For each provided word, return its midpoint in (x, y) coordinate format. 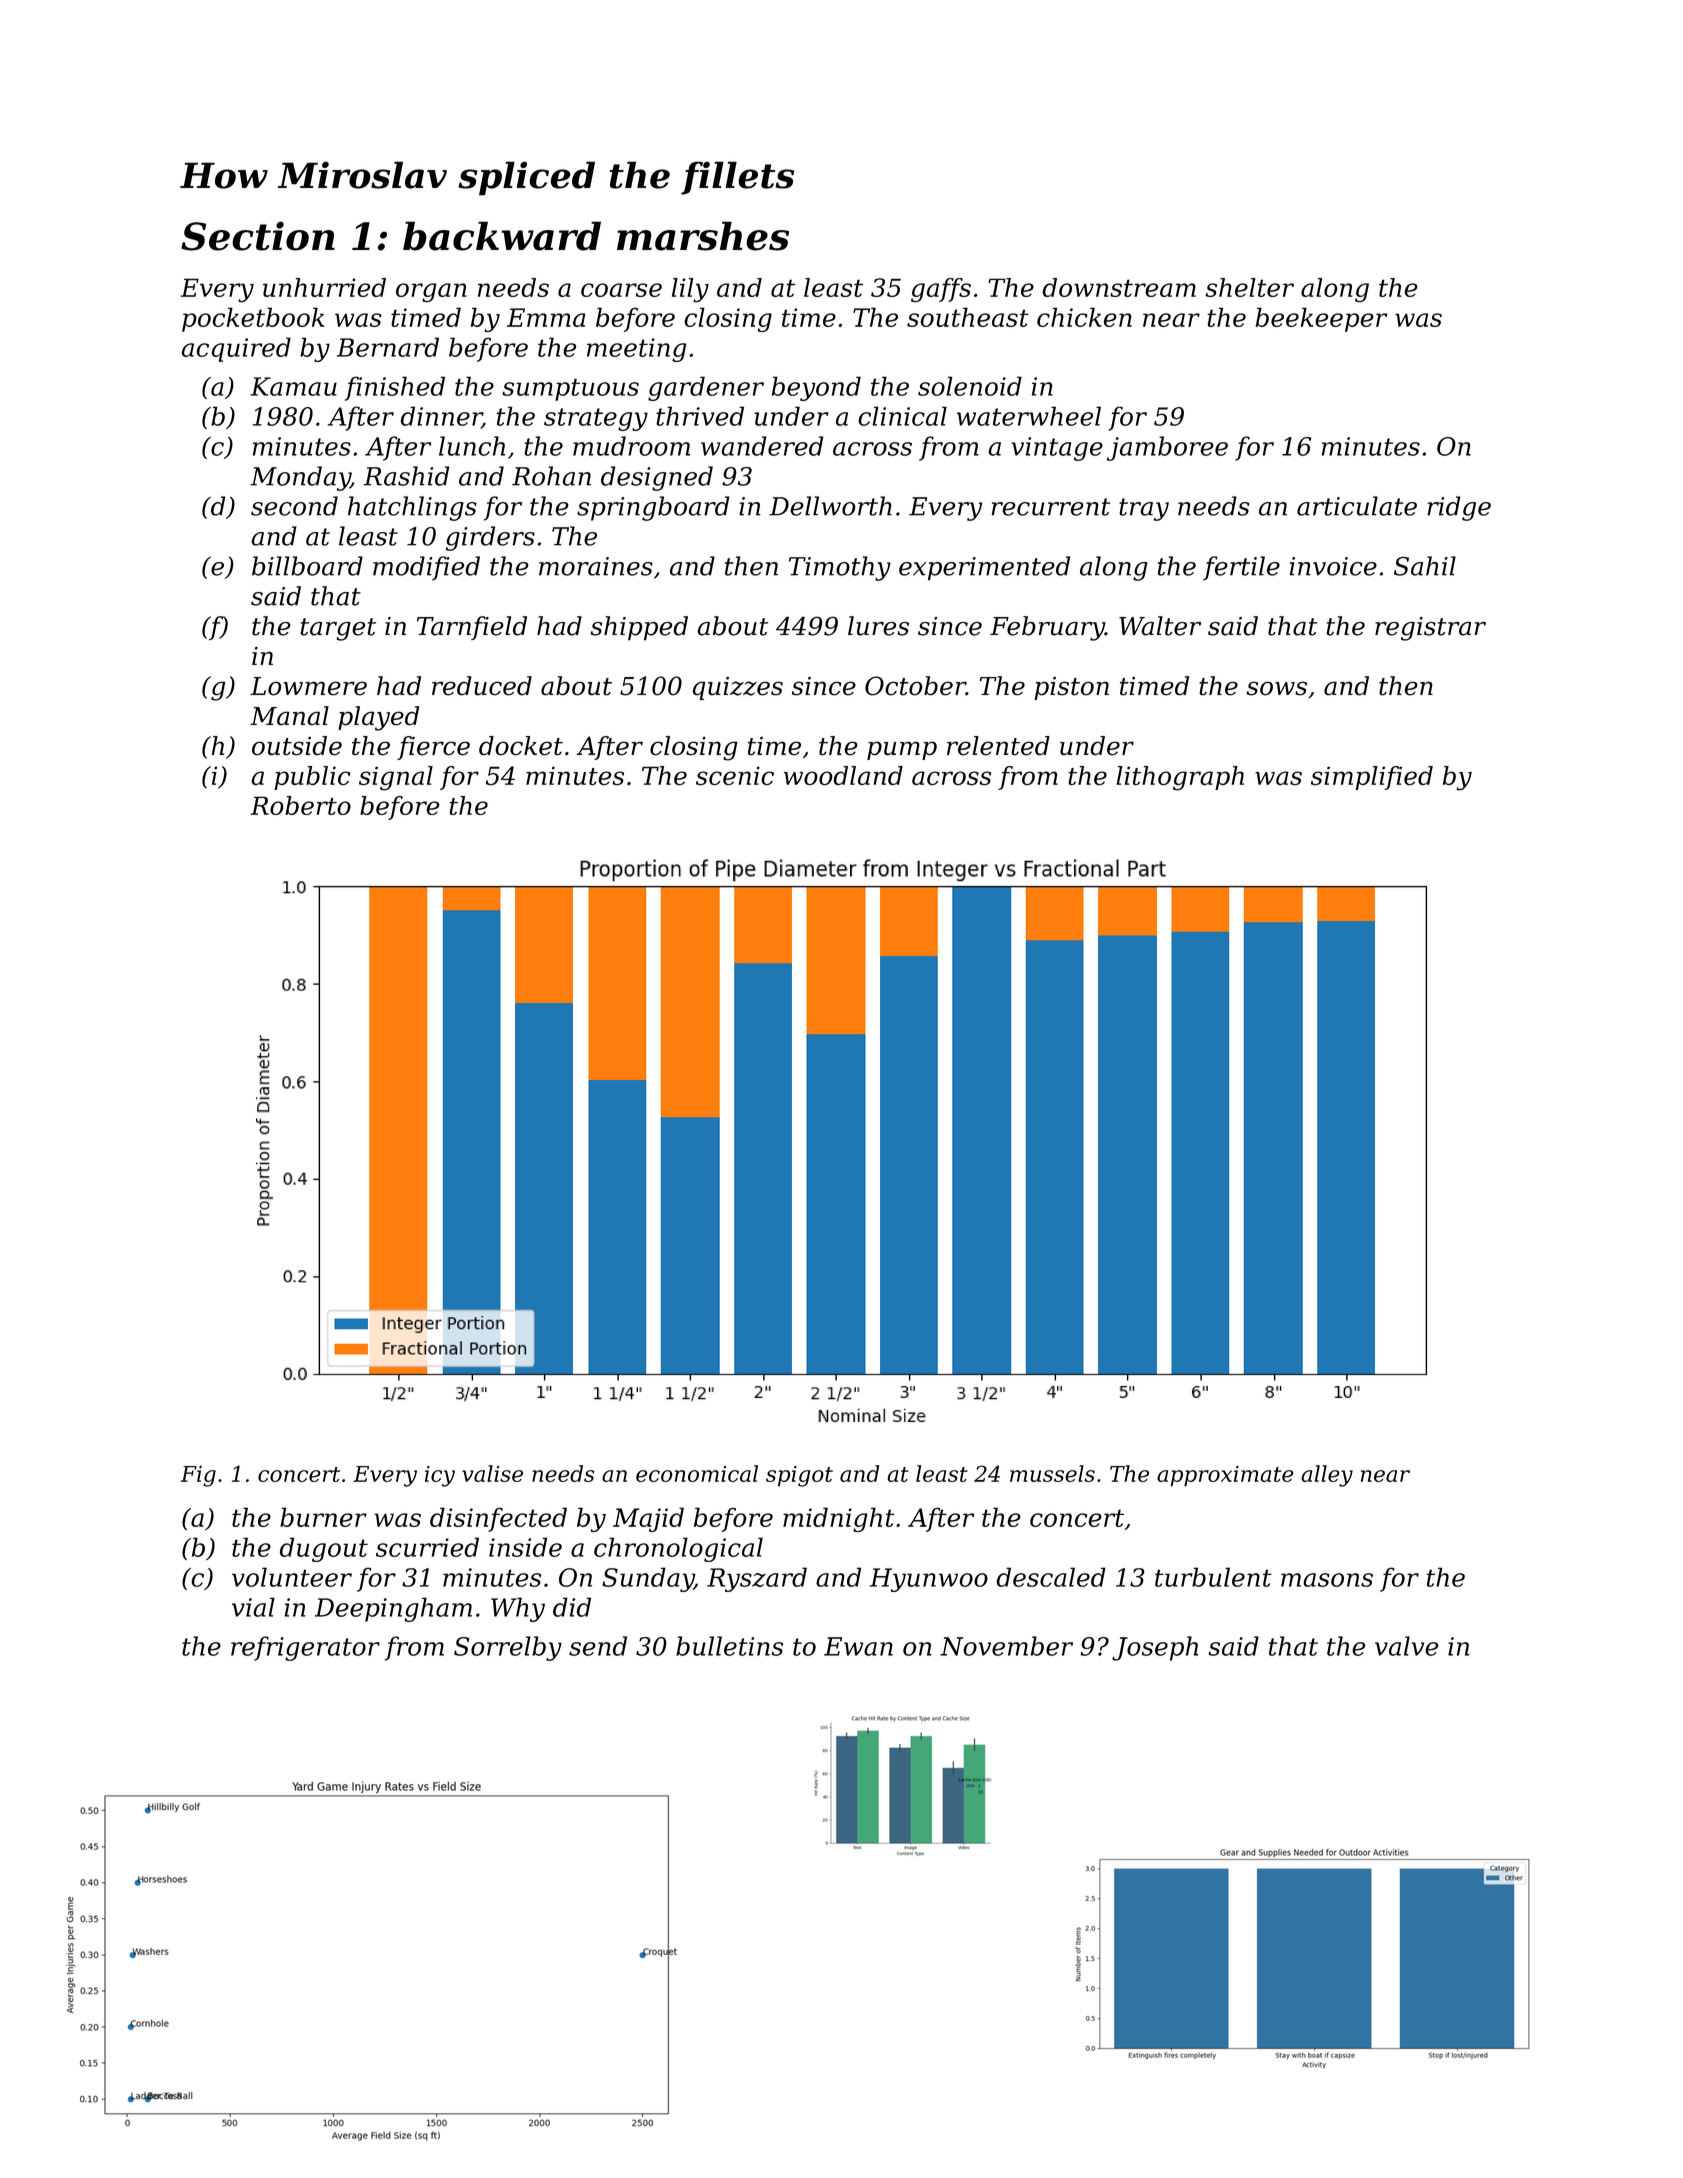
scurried (427, 1547)
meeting (636, 350)
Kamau (294, 386)
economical (697, 1473)
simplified (1372, 778)
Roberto (300, 805)
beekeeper (1321, 319)
